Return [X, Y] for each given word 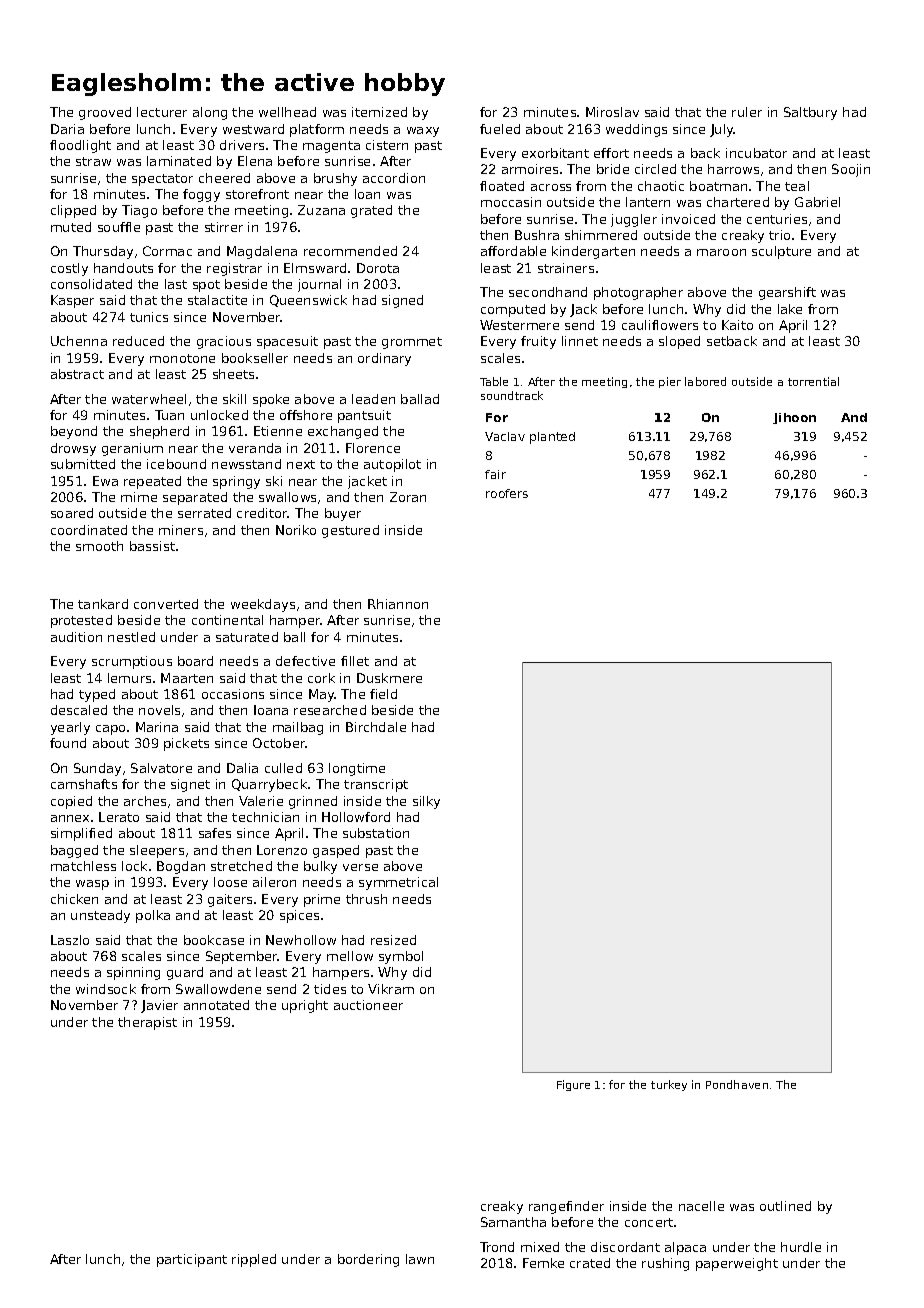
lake [790, 309]
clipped [73, 211]
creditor [262, 513]
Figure [573, 1085]
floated [502, 186]
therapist [147, 1023]
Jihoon [794, 418]
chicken [74, 899]
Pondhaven [737, 1084]
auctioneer [368, 1005]
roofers [507, 493]
